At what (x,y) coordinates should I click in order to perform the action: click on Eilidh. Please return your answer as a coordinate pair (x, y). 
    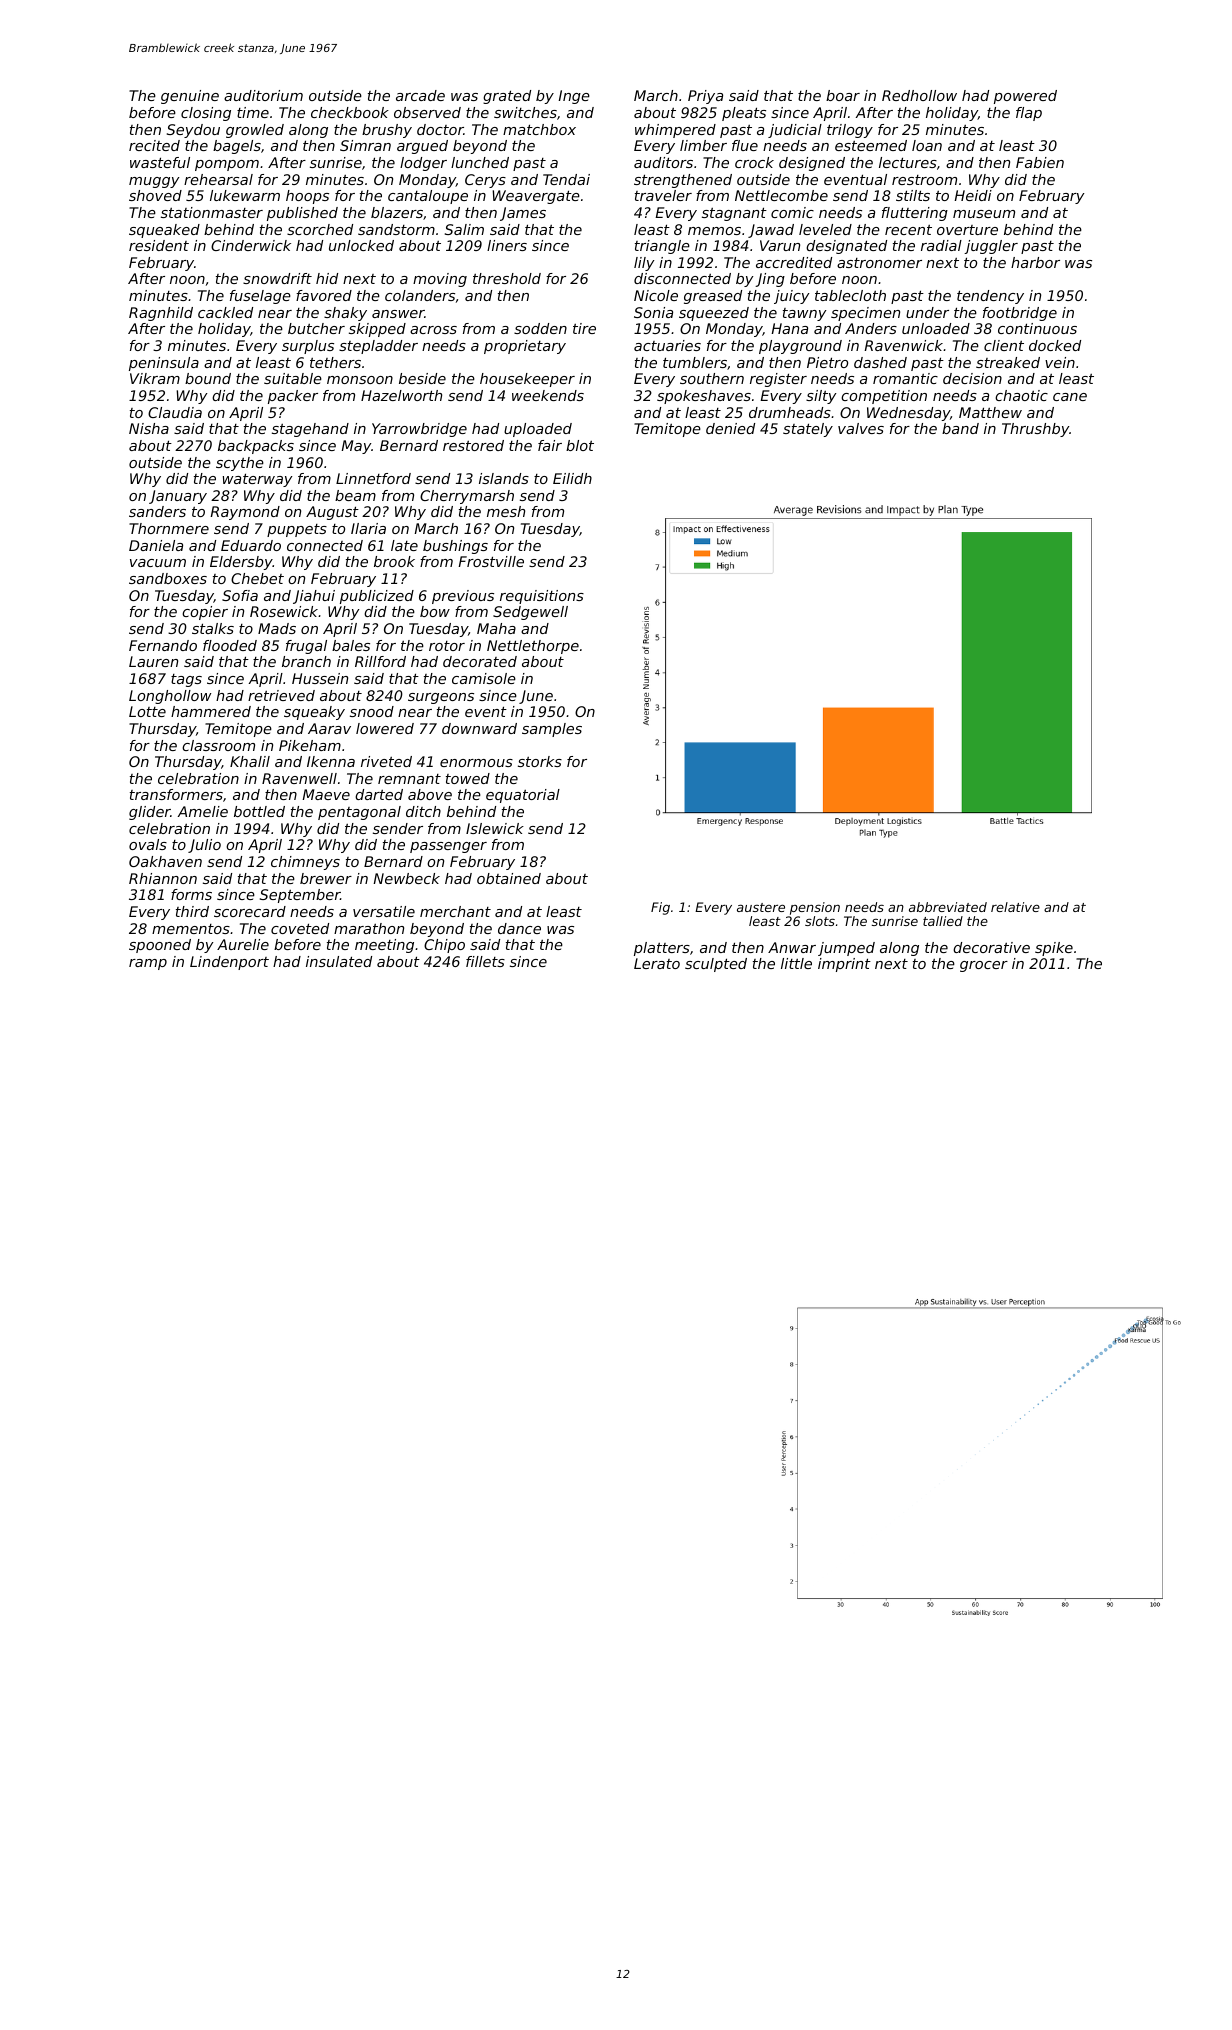
    Looking at the image, I should click on (572, 478).
